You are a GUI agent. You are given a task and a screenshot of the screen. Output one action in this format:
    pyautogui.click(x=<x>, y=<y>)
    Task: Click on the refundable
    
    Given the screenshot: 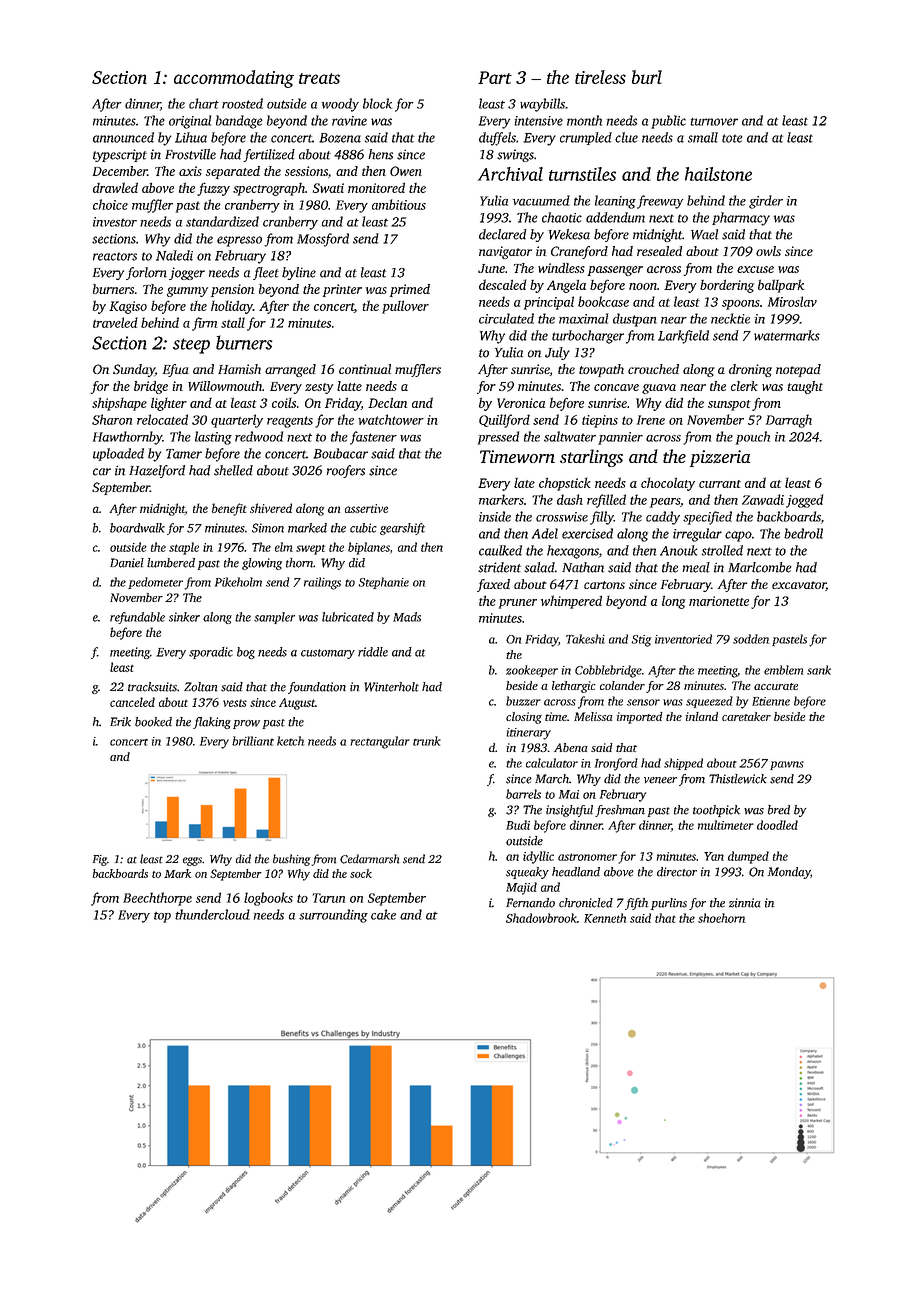 What is the action you would take?
    pyautogui.click(x=137, y=618)
